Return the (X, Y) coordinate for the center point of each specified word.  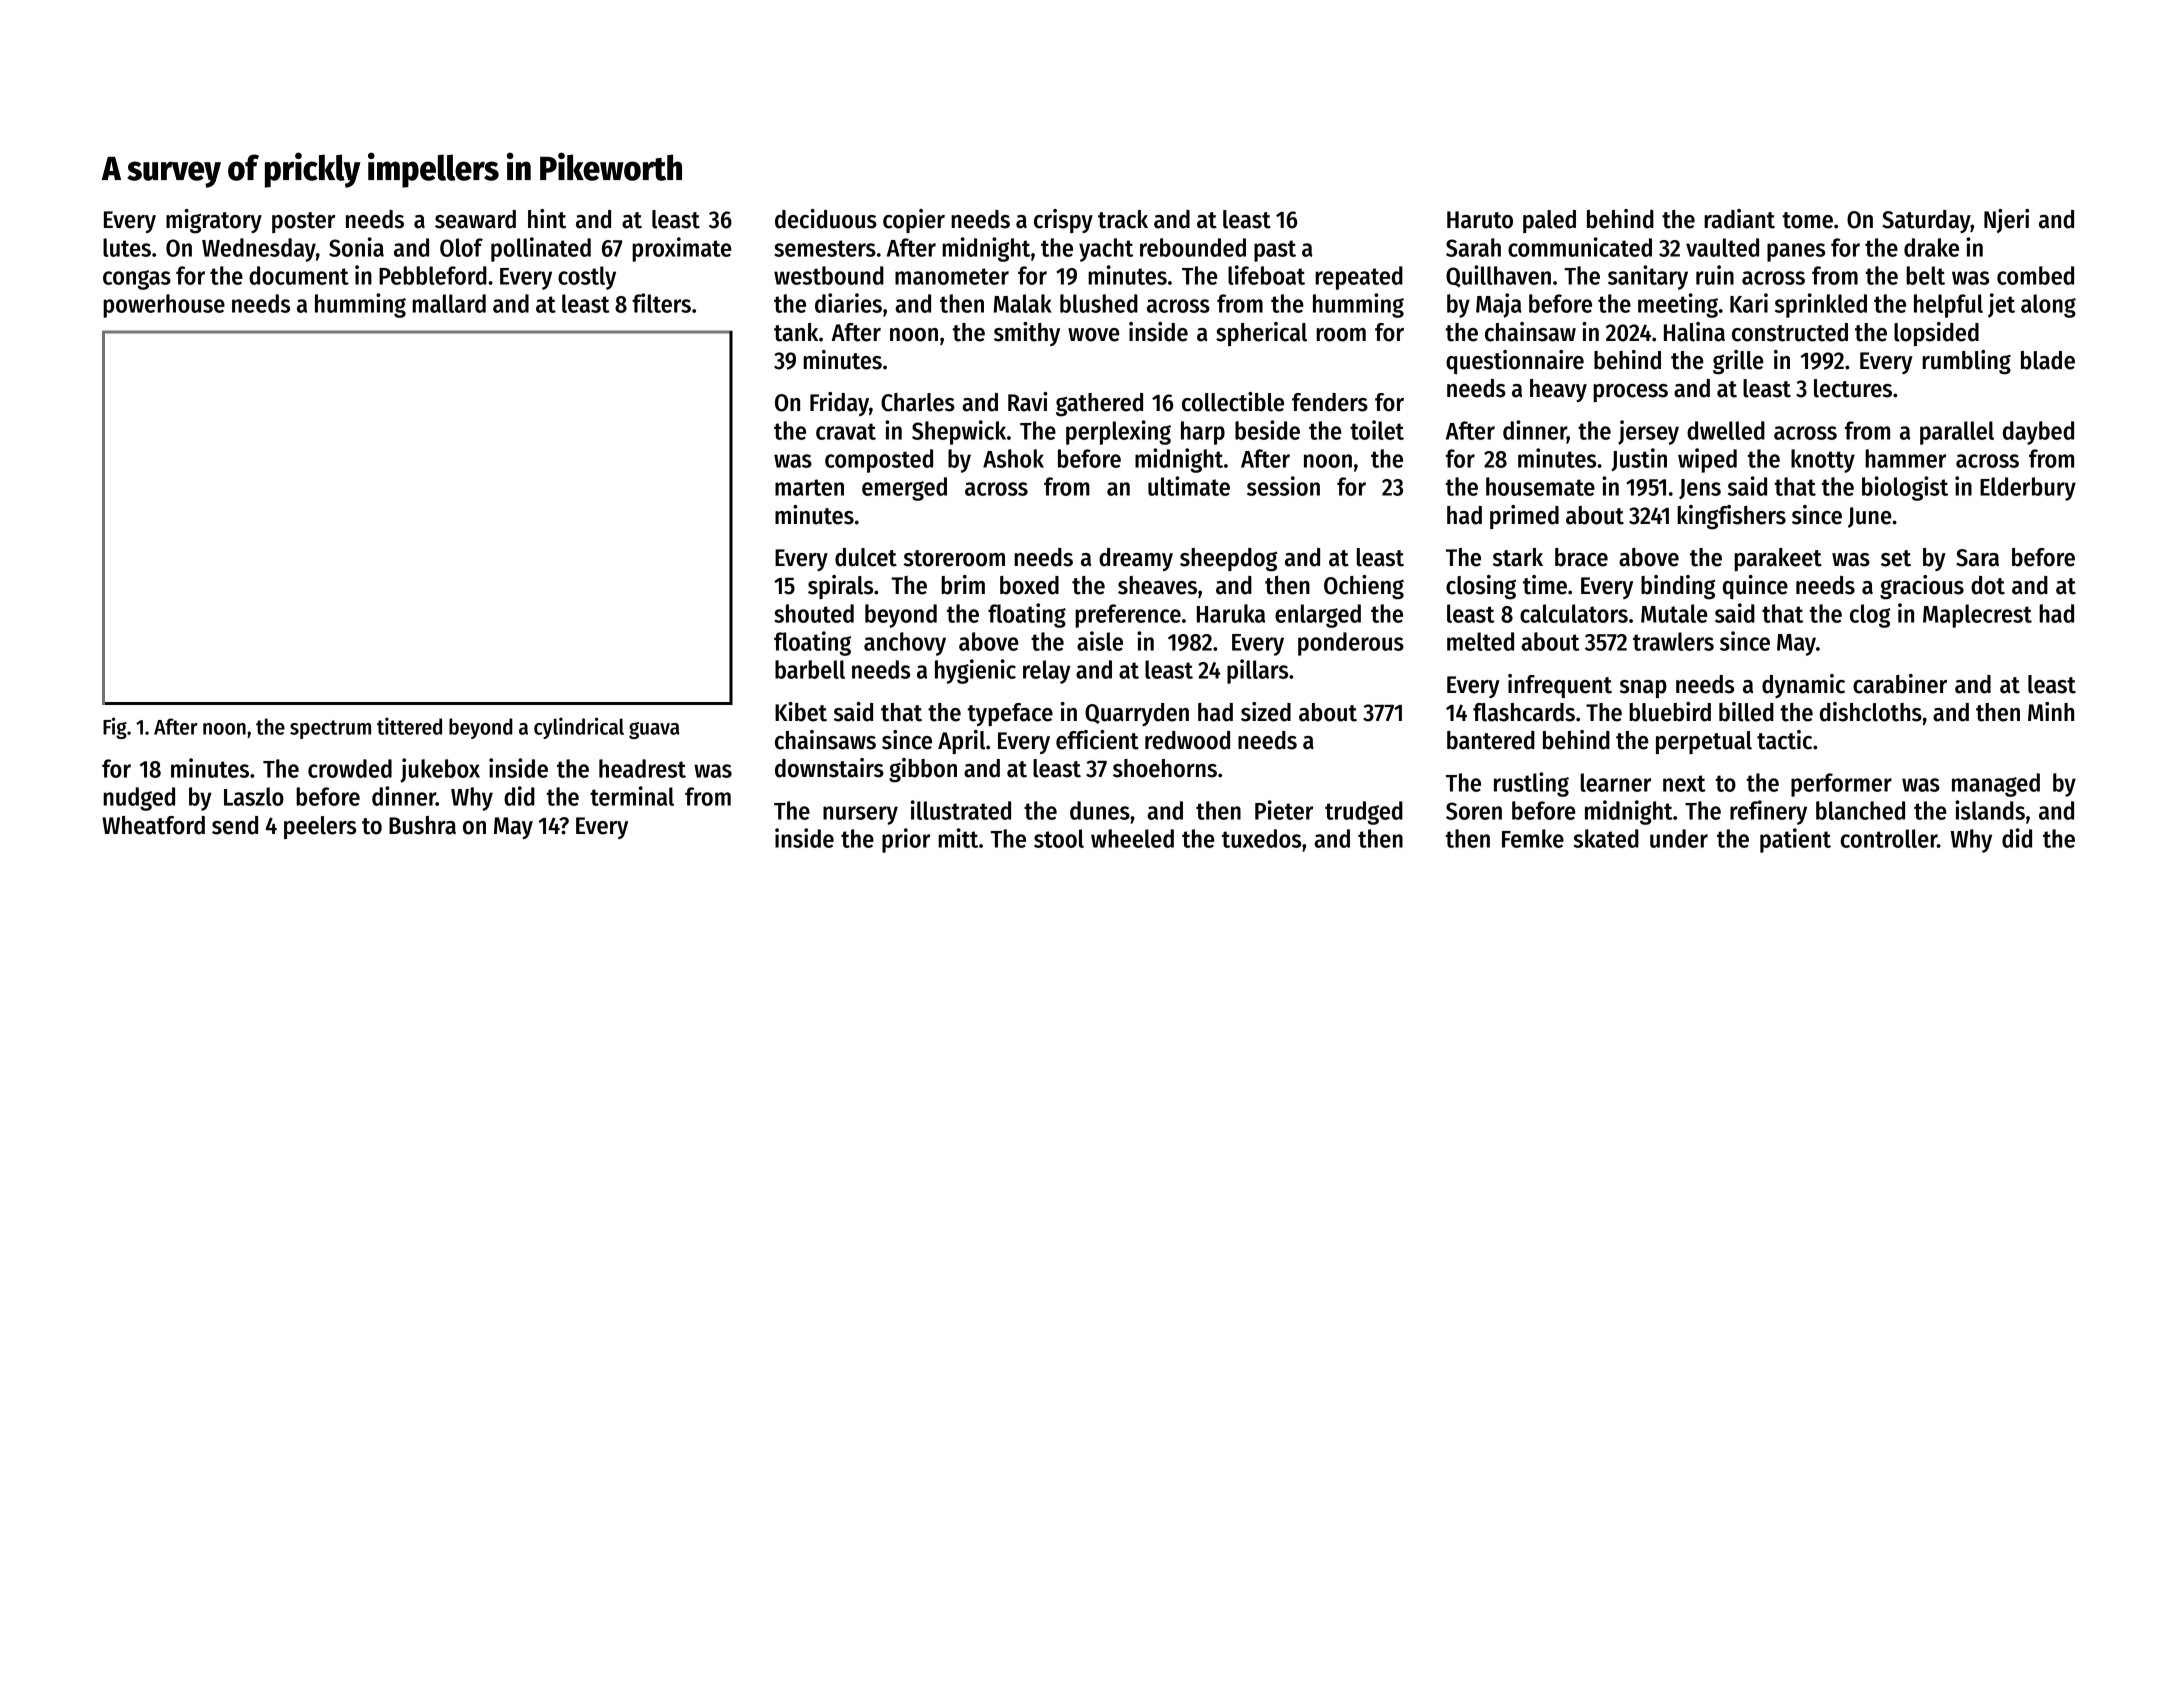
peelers (320, 827)
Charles (918, 402)
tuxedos (1261, 838)
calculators (1574, 613)
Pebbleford (433, 275)
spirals (840, 587)
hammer (1905, 458)
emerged (904, 489)
